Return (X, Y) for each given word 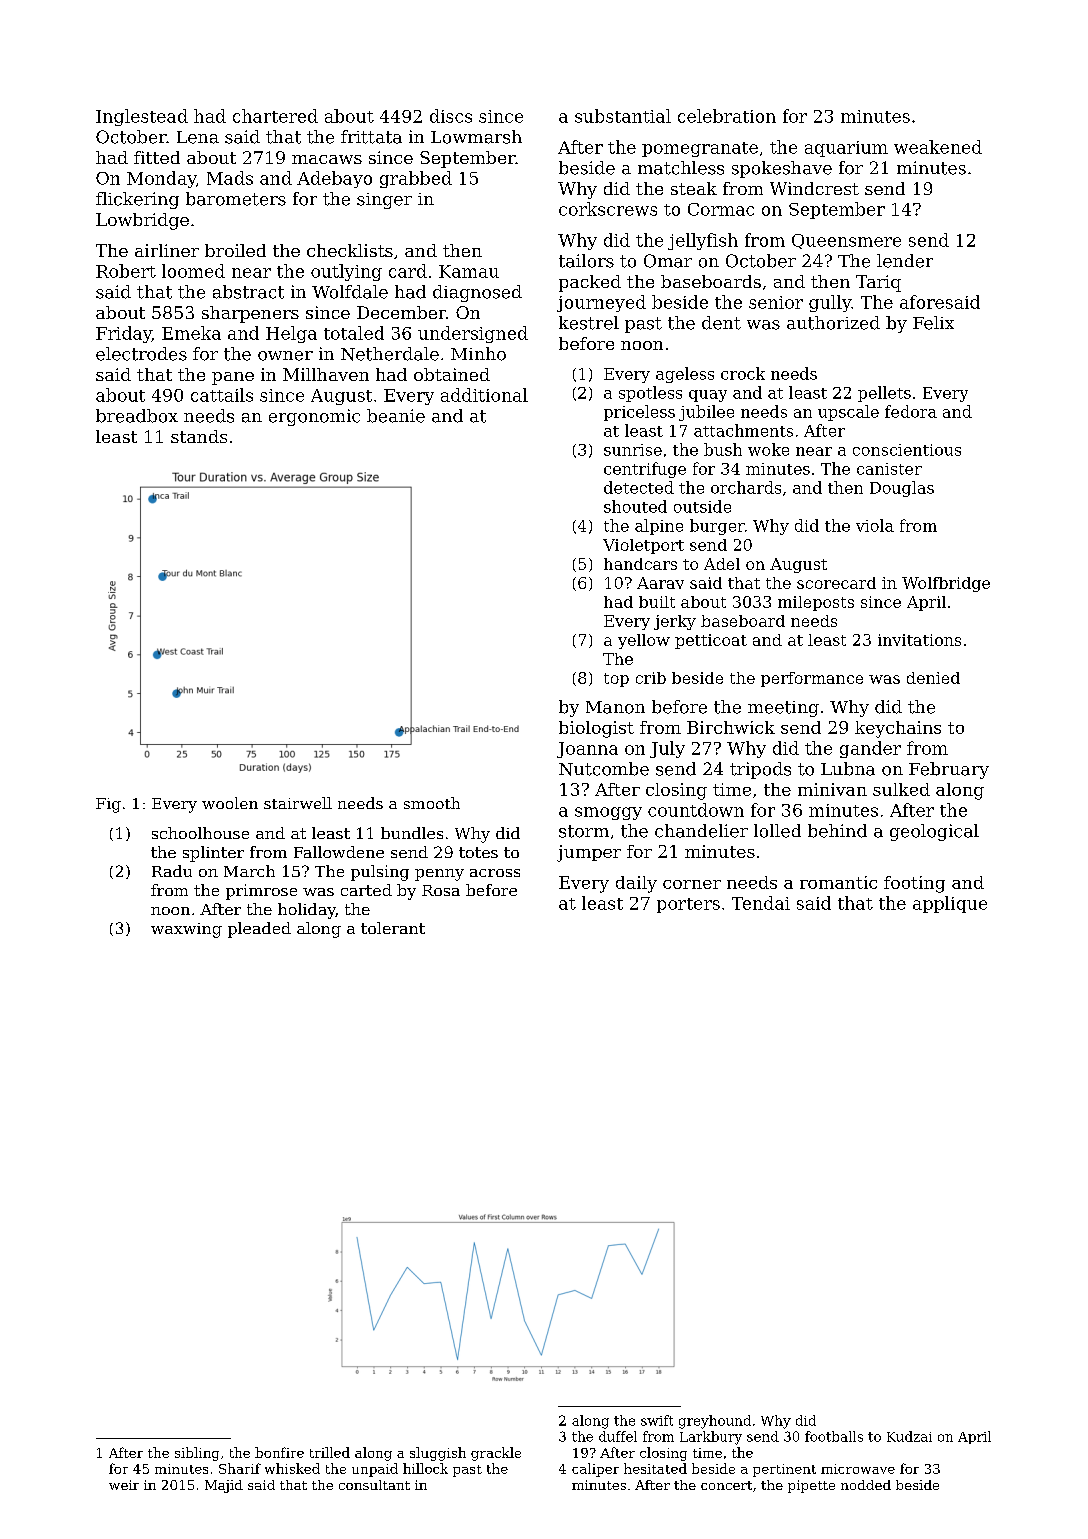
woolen (230, 803)
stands (199, 436)
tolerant (393, 928)
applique (950, 904)
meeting (783, 709)
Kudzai (909, 1436)
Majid (224, 1486)
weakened (938, 147)
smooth (432, 803)
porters (688, 905)
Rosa (441, 890)
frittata (371, 137)
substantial (623, 116)
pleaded (259, 930)
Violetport (643, 546)
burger (717, 527)
